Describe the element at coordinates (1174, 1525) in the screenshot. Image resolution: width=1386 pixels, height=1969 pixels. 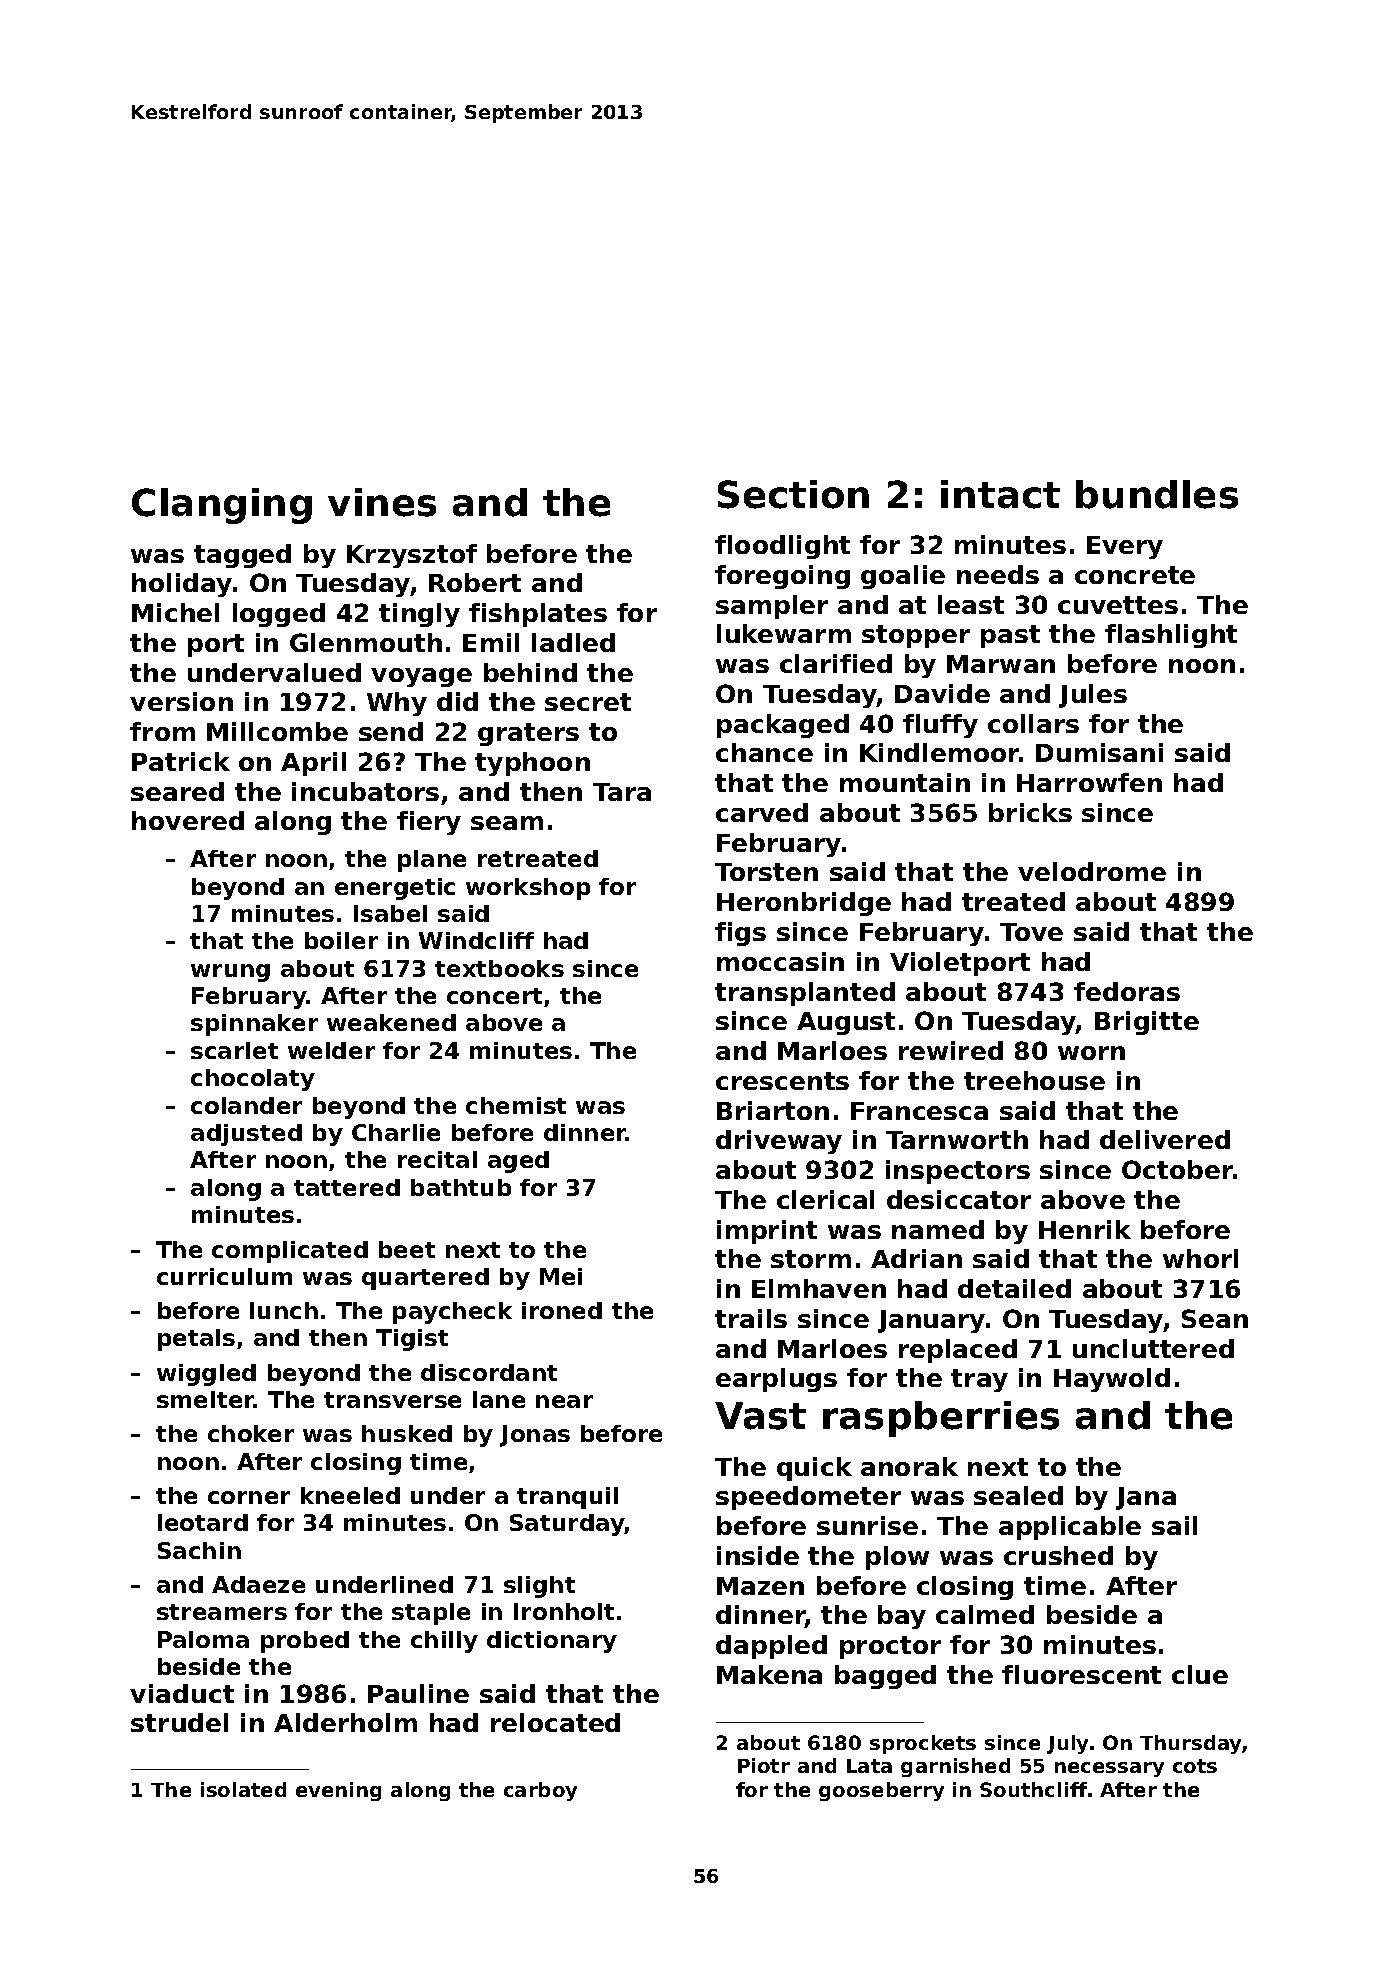
I see `sail` at that location.
